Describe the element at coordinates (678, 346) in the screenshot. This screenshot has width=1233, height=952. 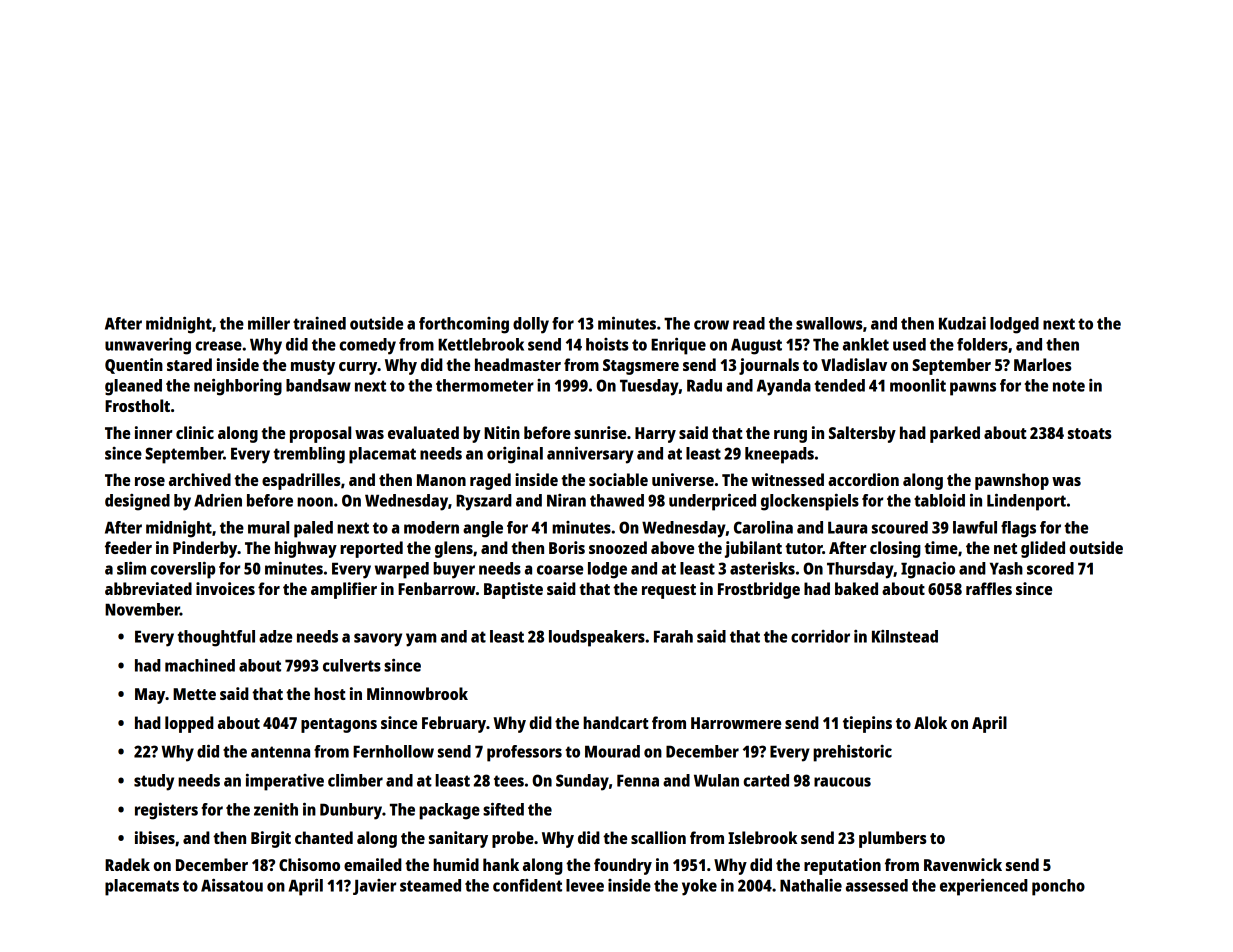
I see `Enrique` at that location.
